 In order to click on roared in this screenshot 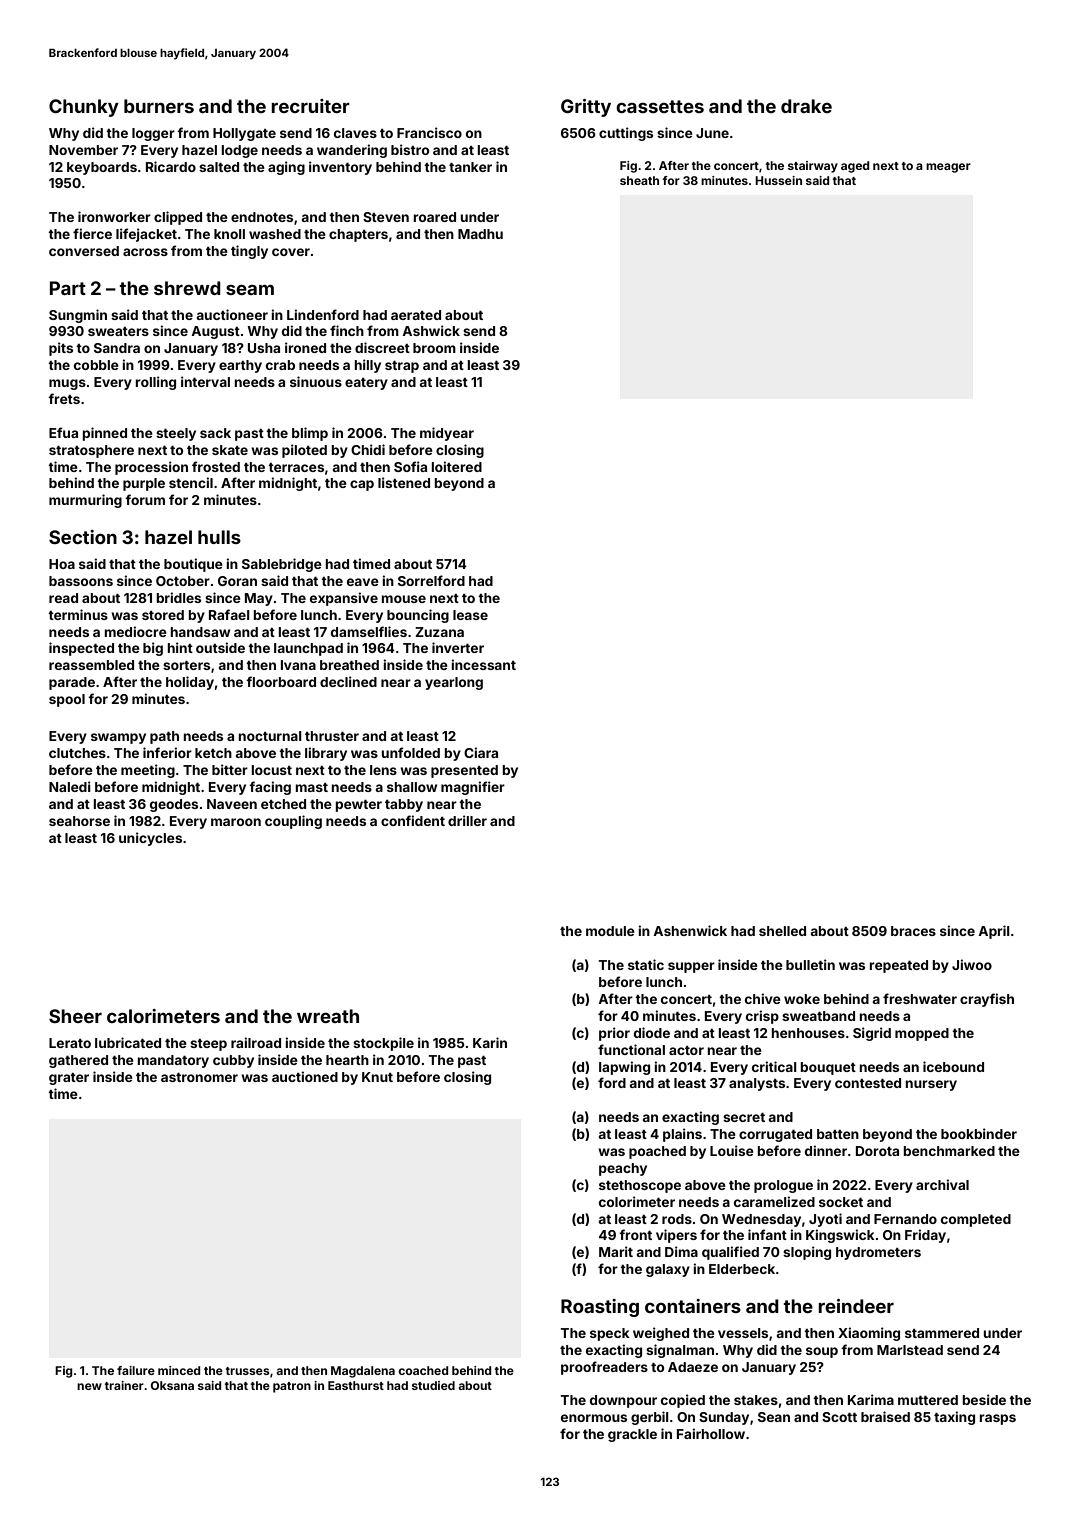, I will do `click(434, 217)`.
